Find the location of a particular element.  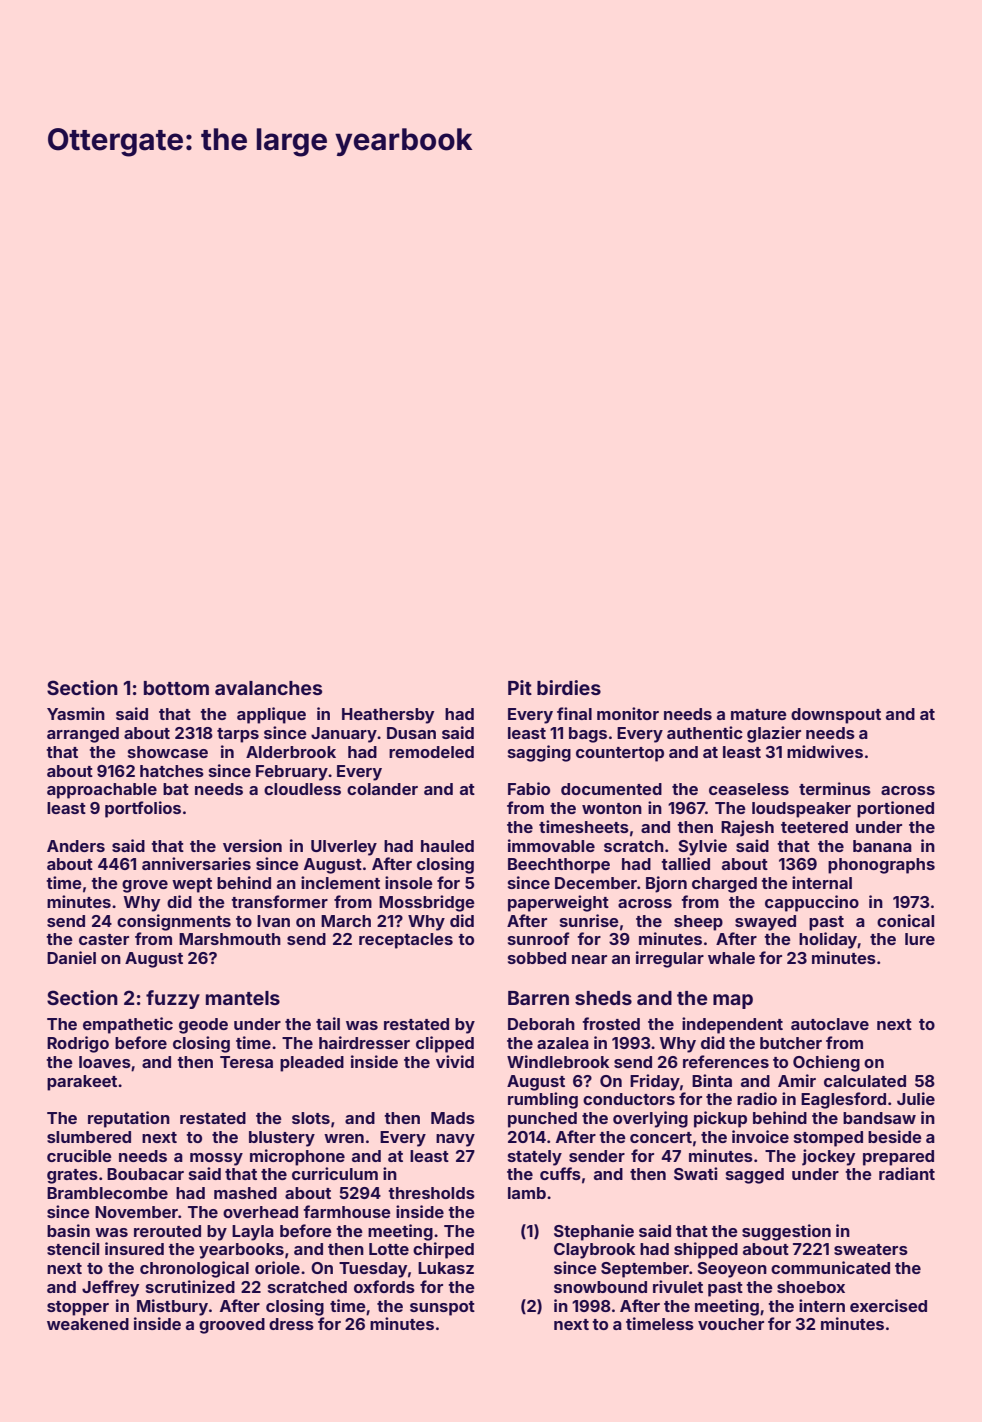

reputation is located at coordinates (129, 1119).
